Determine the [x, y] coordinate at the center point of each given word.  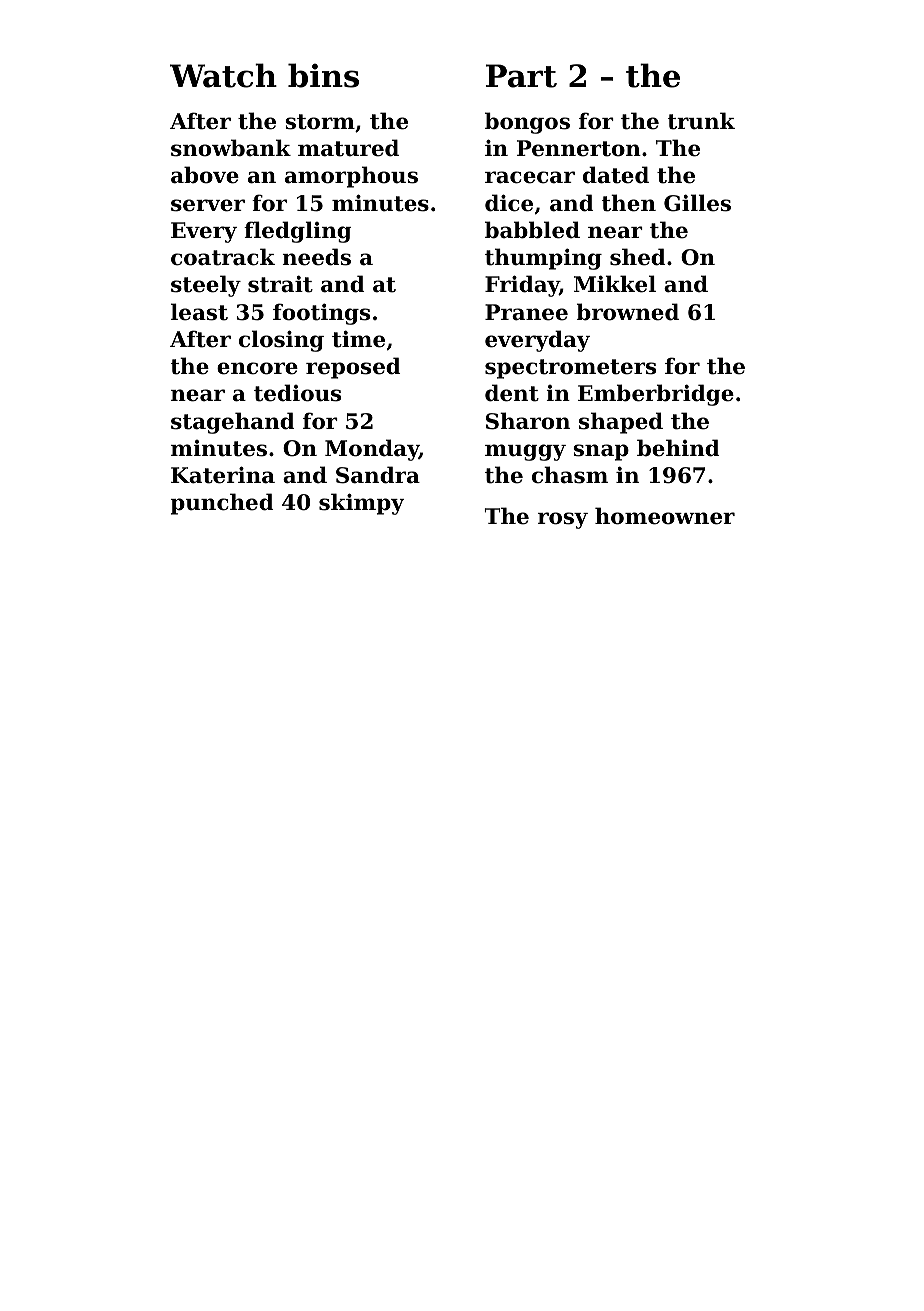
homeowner [665, 516]
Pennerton [578, 148]
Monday [372, 450]
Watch [223, 75]
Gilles [697, 203]
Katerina [223, 475]
